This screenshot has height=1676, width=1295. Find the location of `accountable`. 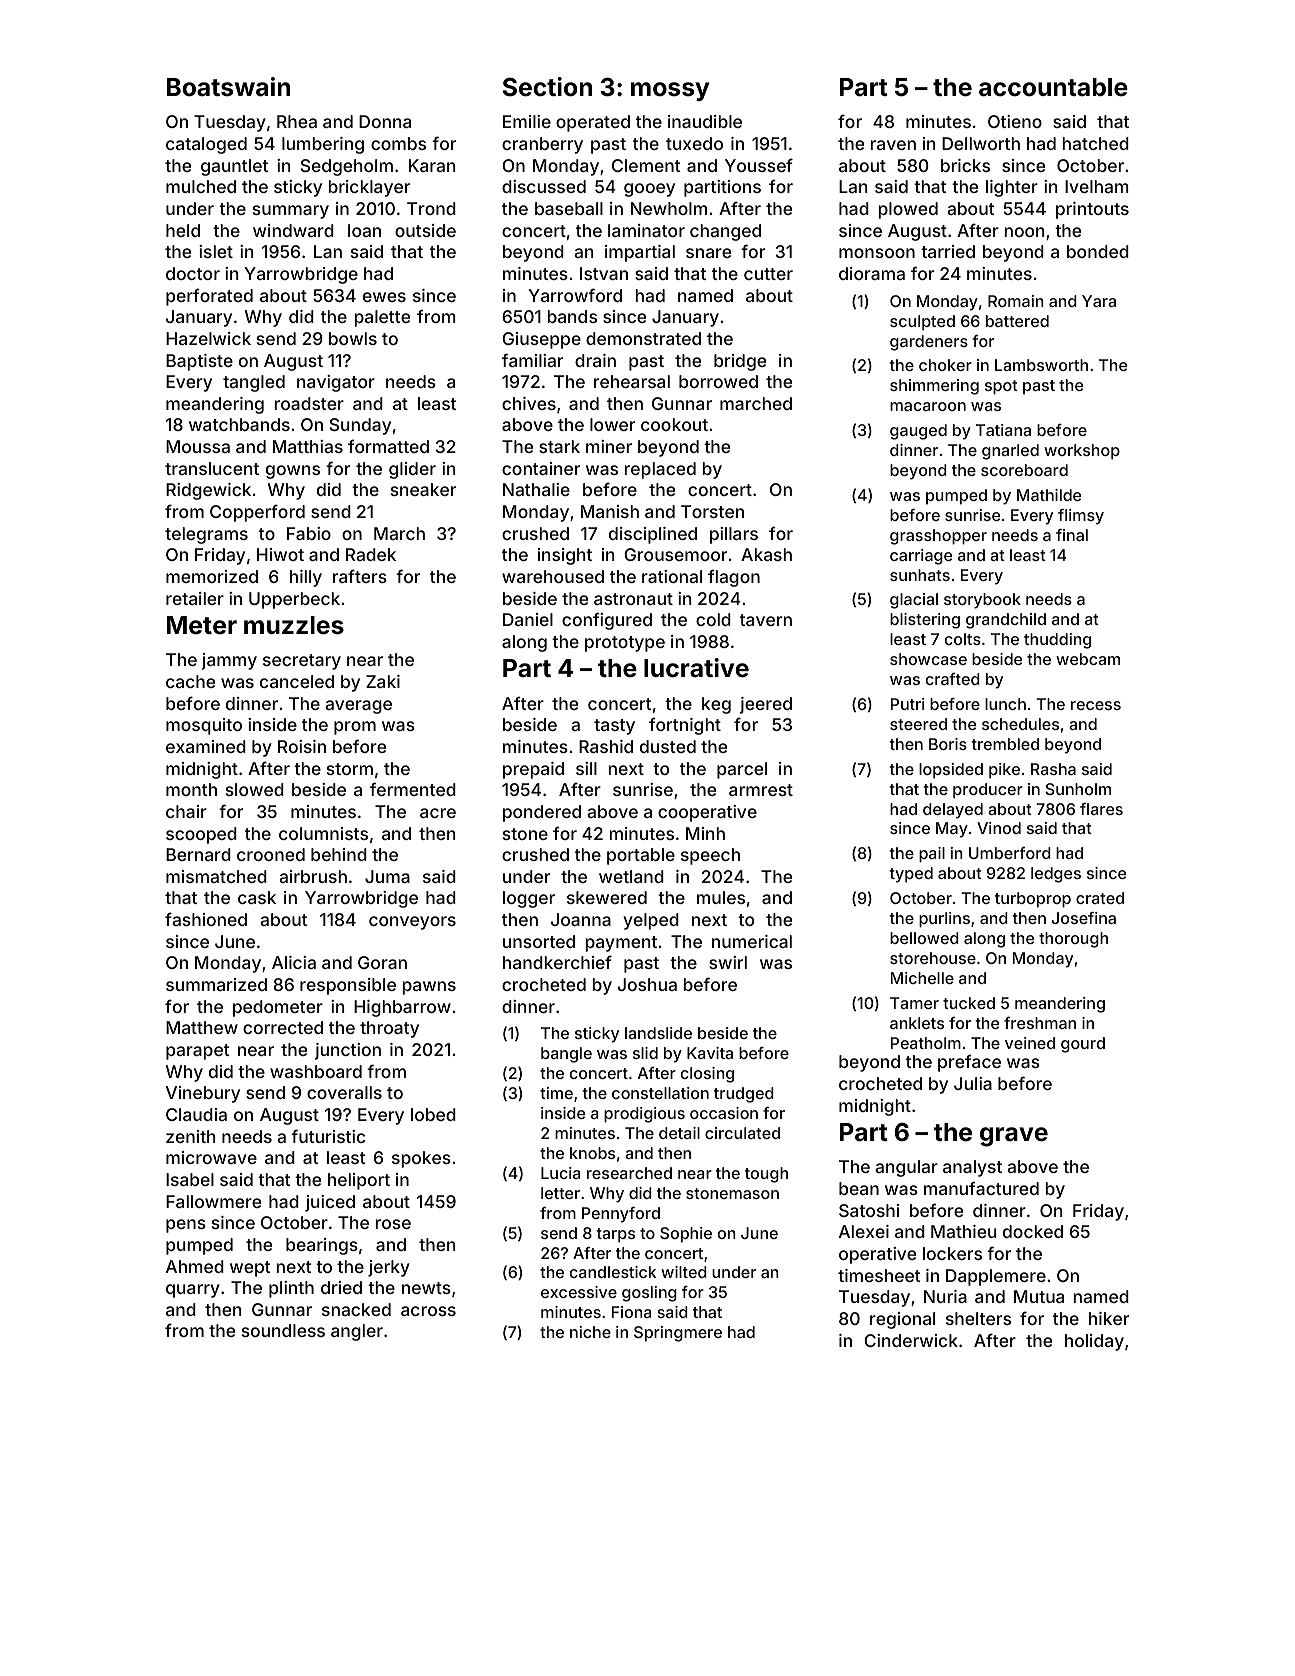

accountable is located at coordinates (1053, 87).
